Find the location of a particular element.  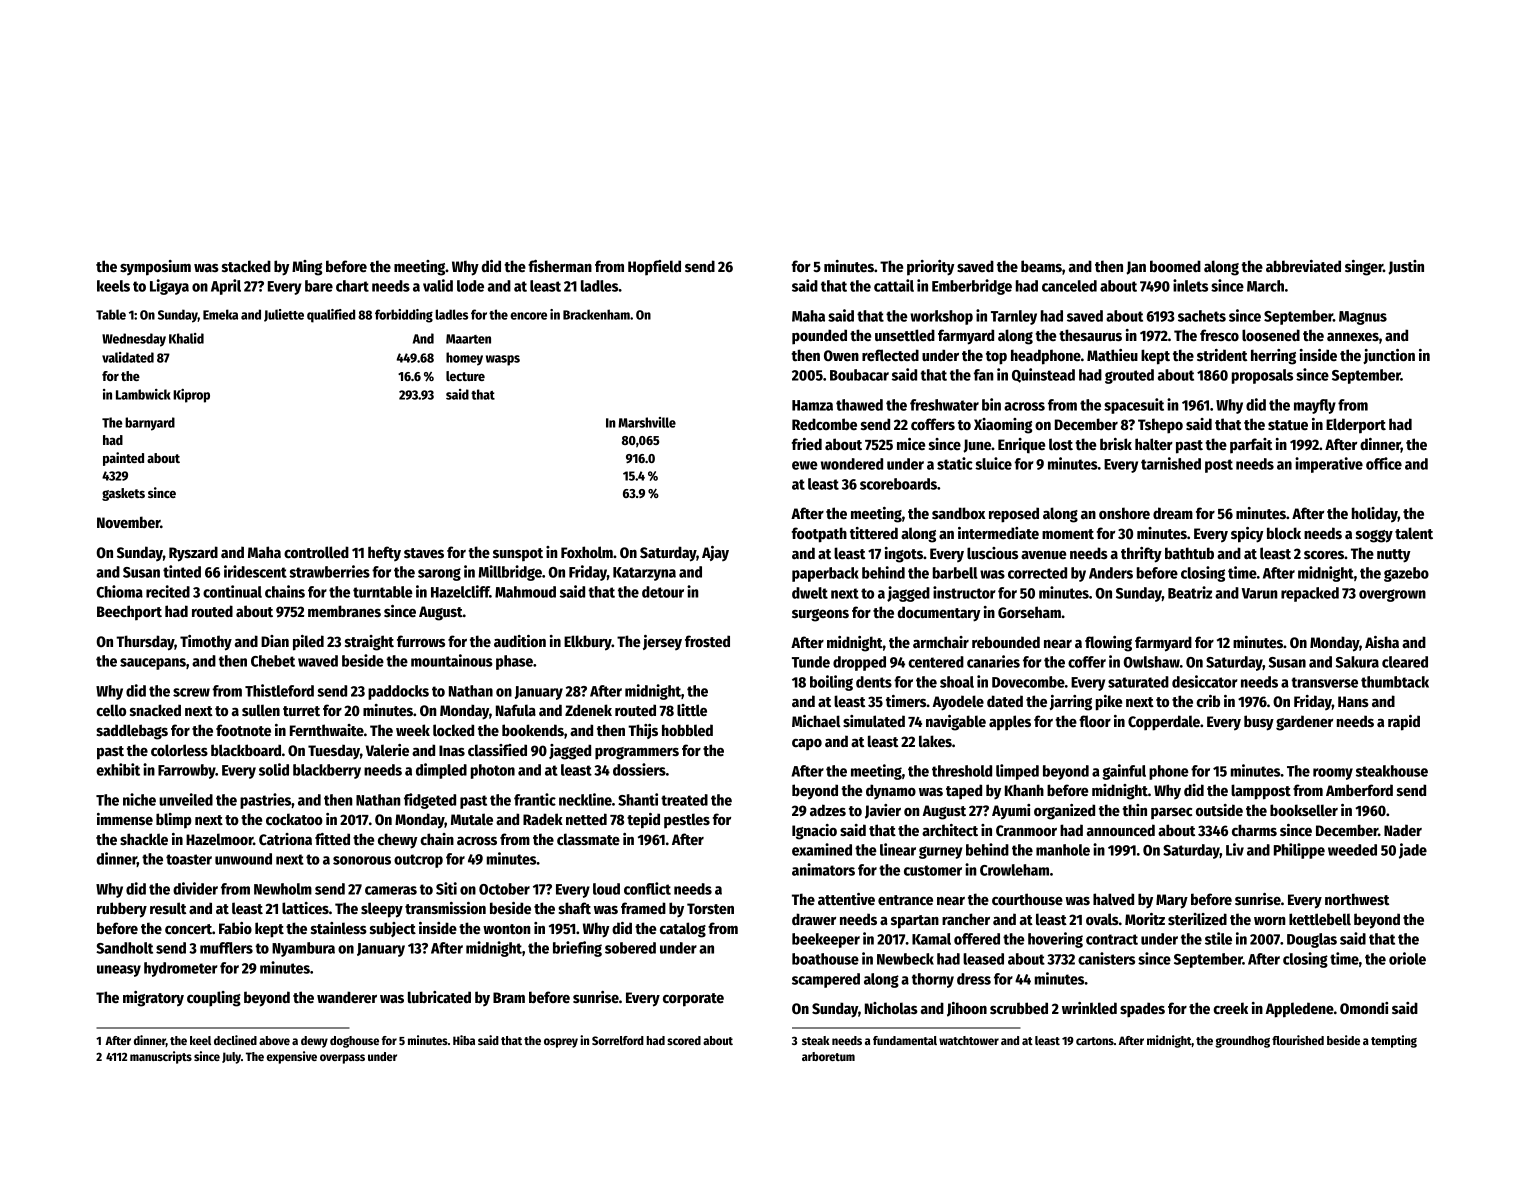

abbreviated is located at coordinates (1303, 266).
